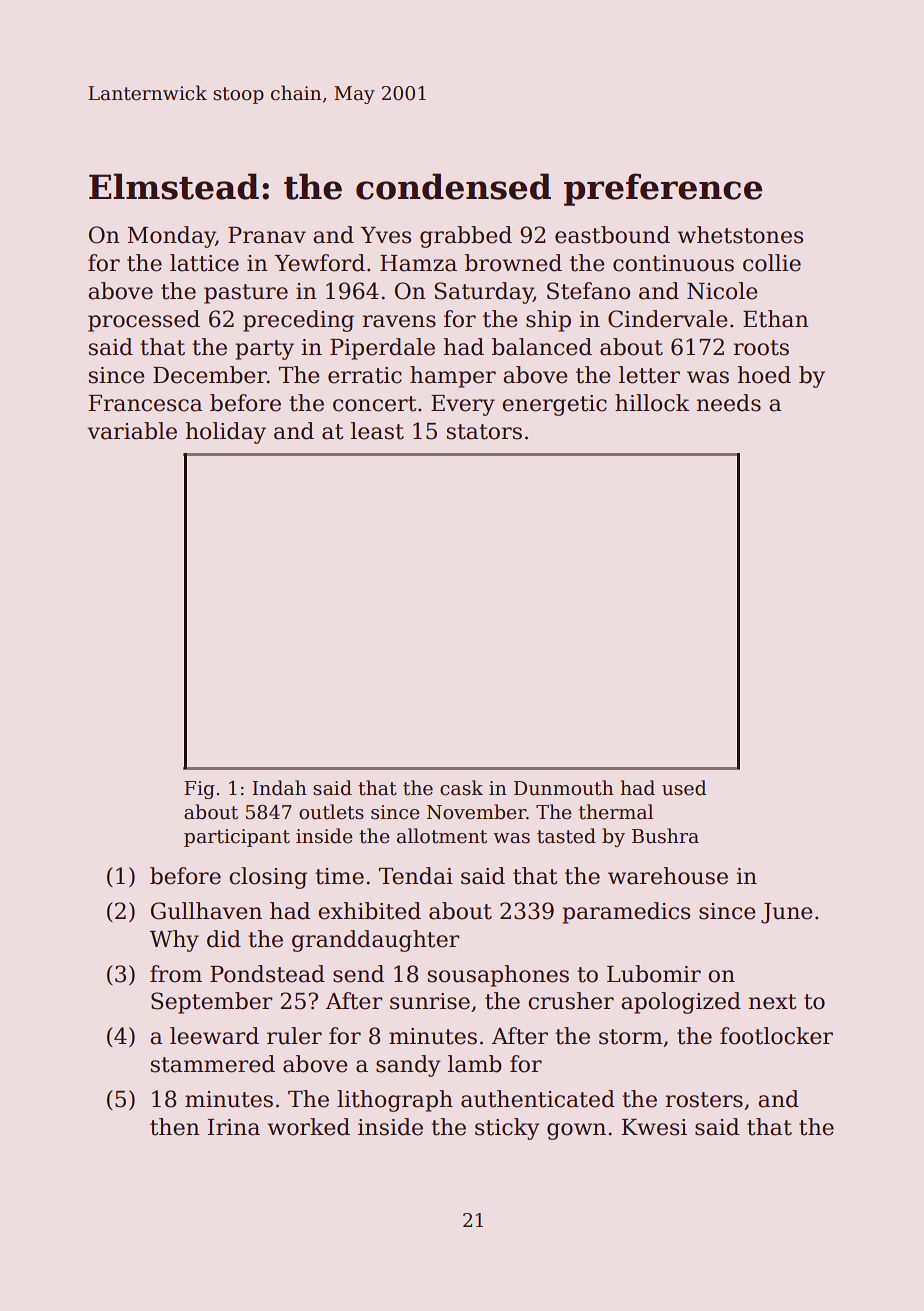  I want to click on Every, so click(463, 405).
